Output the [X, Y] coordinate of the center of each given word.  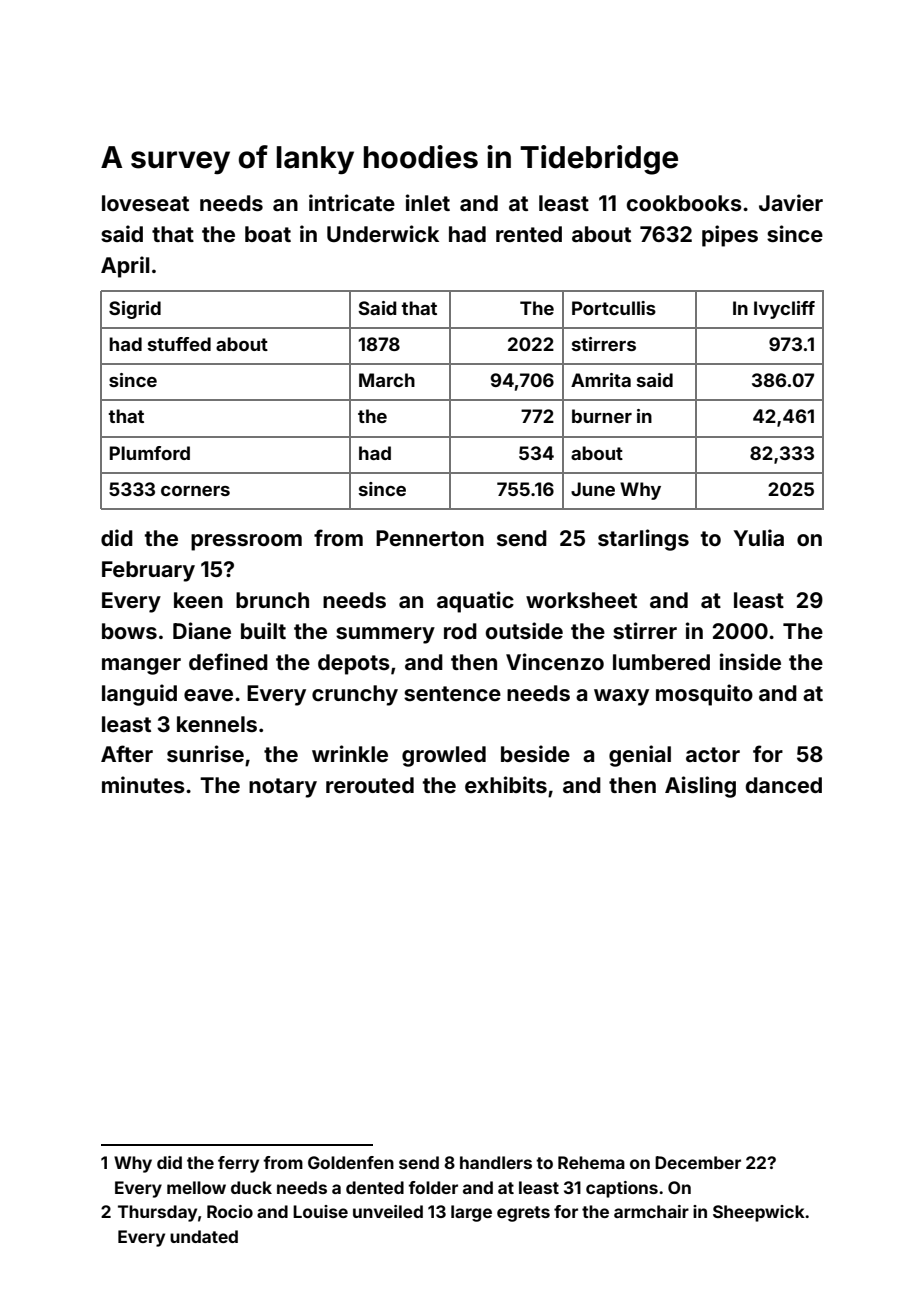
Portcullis [614, 308]
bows [129, 631]
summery [385, 635]
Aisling [700, 787]
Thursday [157, 1213]
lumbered [661, 662]
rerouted [370, 785]
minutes [143, 784]
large [471, 1213]
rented [529, 234]
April [125, 267]
